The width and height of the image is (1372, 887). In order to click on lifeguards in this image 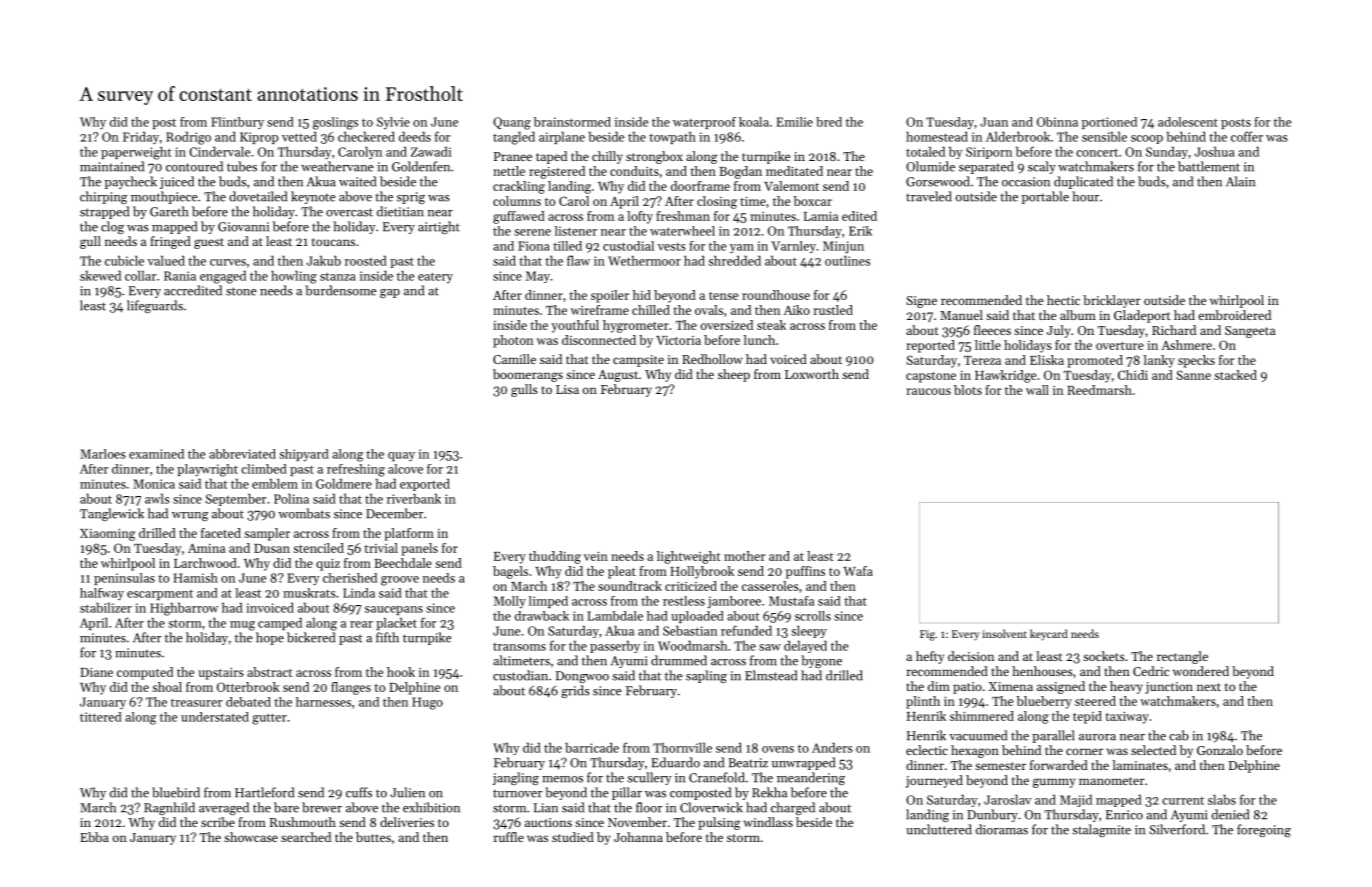, I will do `click(155, 306)`.
